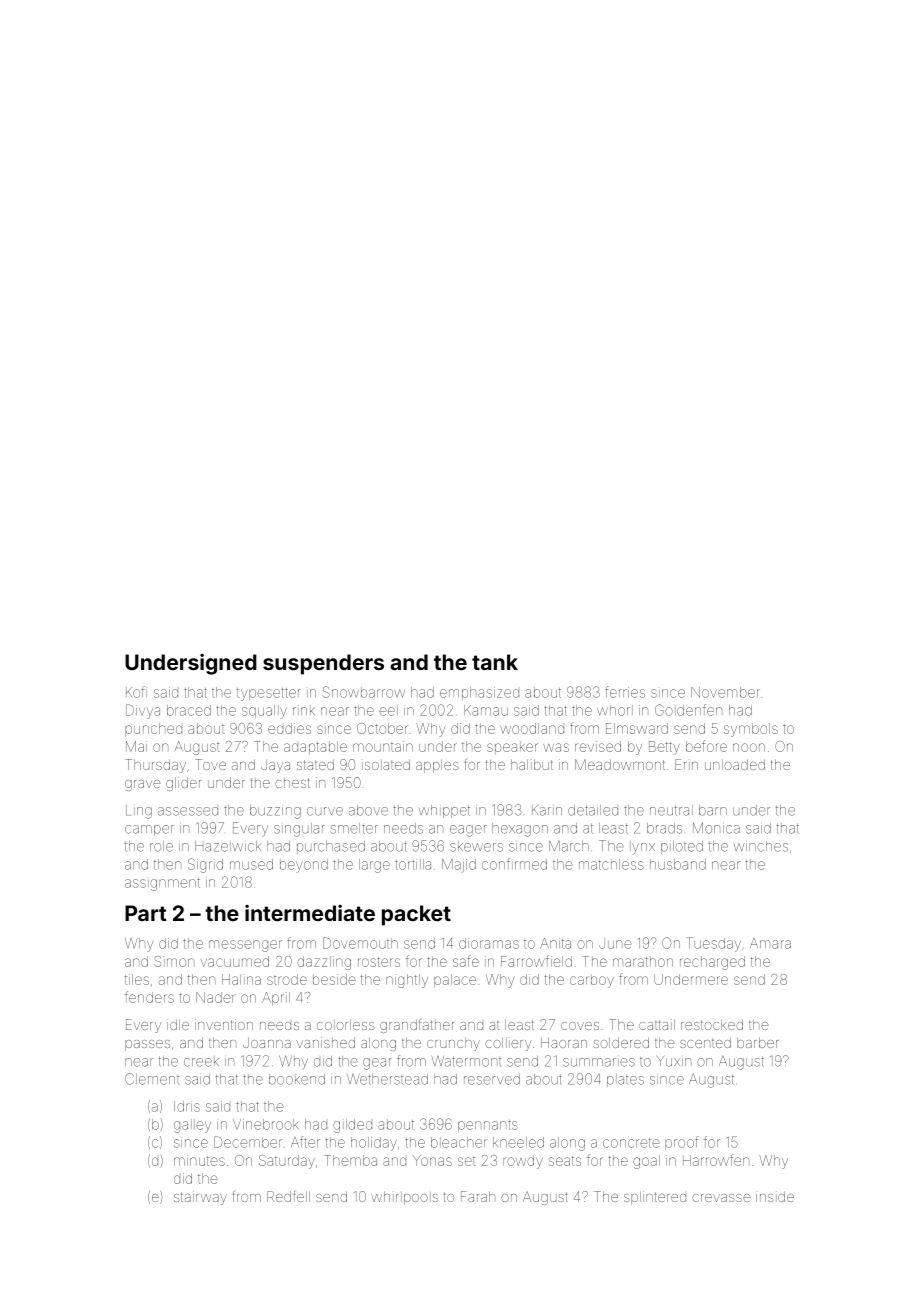  Describe the element at coordinates (407, 981) in the document. I see `nightly` at that location.
